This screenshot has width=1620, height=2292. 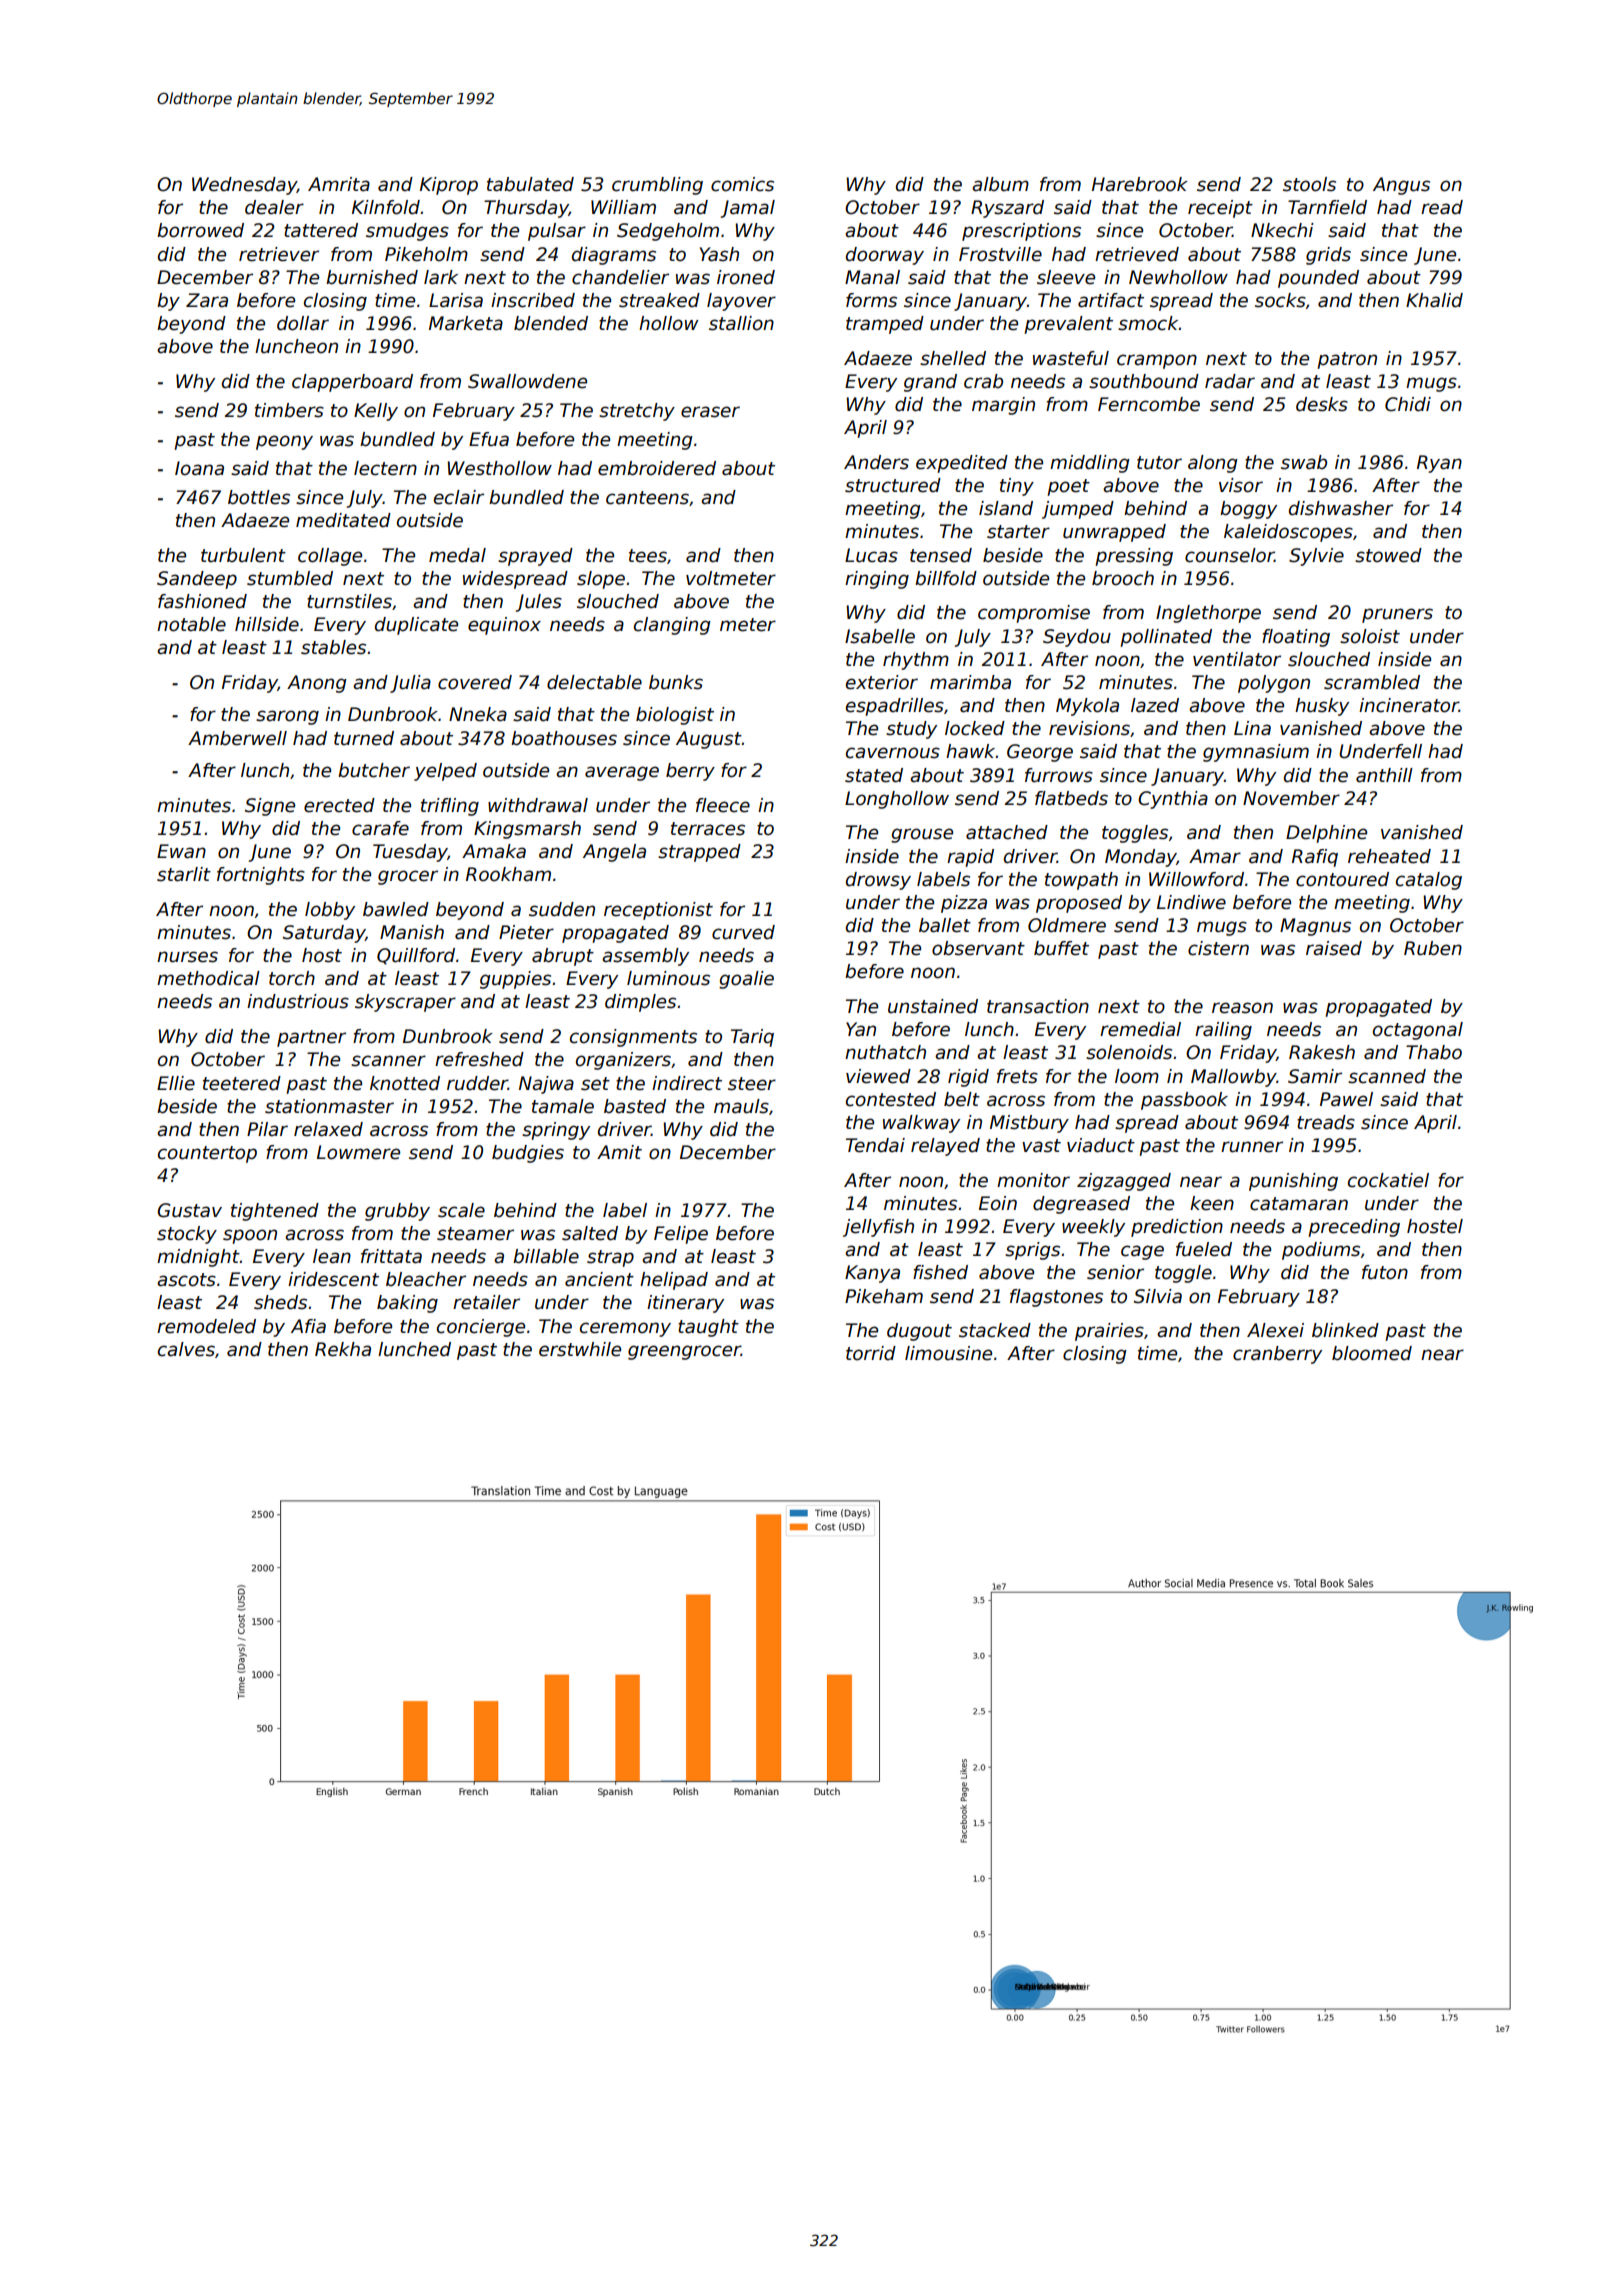 What do you see at coordinates (1401, 186) in the screenshot?
I see `Angus` at bounding box center [1401, 186].
